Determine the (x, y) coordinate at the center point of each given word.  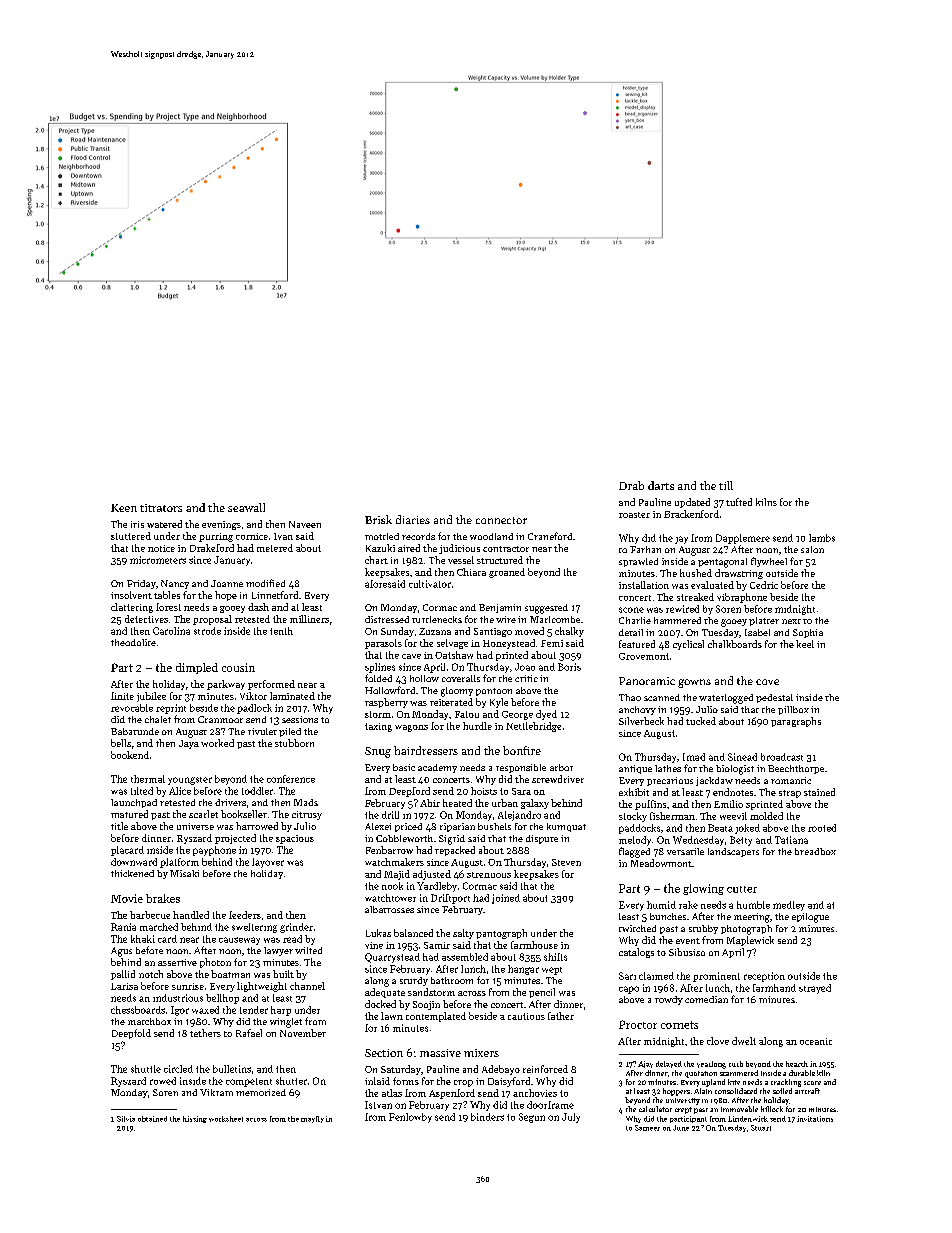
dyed (546, 715)
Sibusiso (687, 952)
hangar (523, 970)
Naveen (305, 524)
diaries (413, 519)
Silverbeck (641, 721)
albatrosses (389, 909)
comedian (706, 999)
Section (384, 1053)
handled (191, 915)
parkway (226, 685)
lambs (822, 538)
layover (268, 863)
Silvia (126, 1119)
